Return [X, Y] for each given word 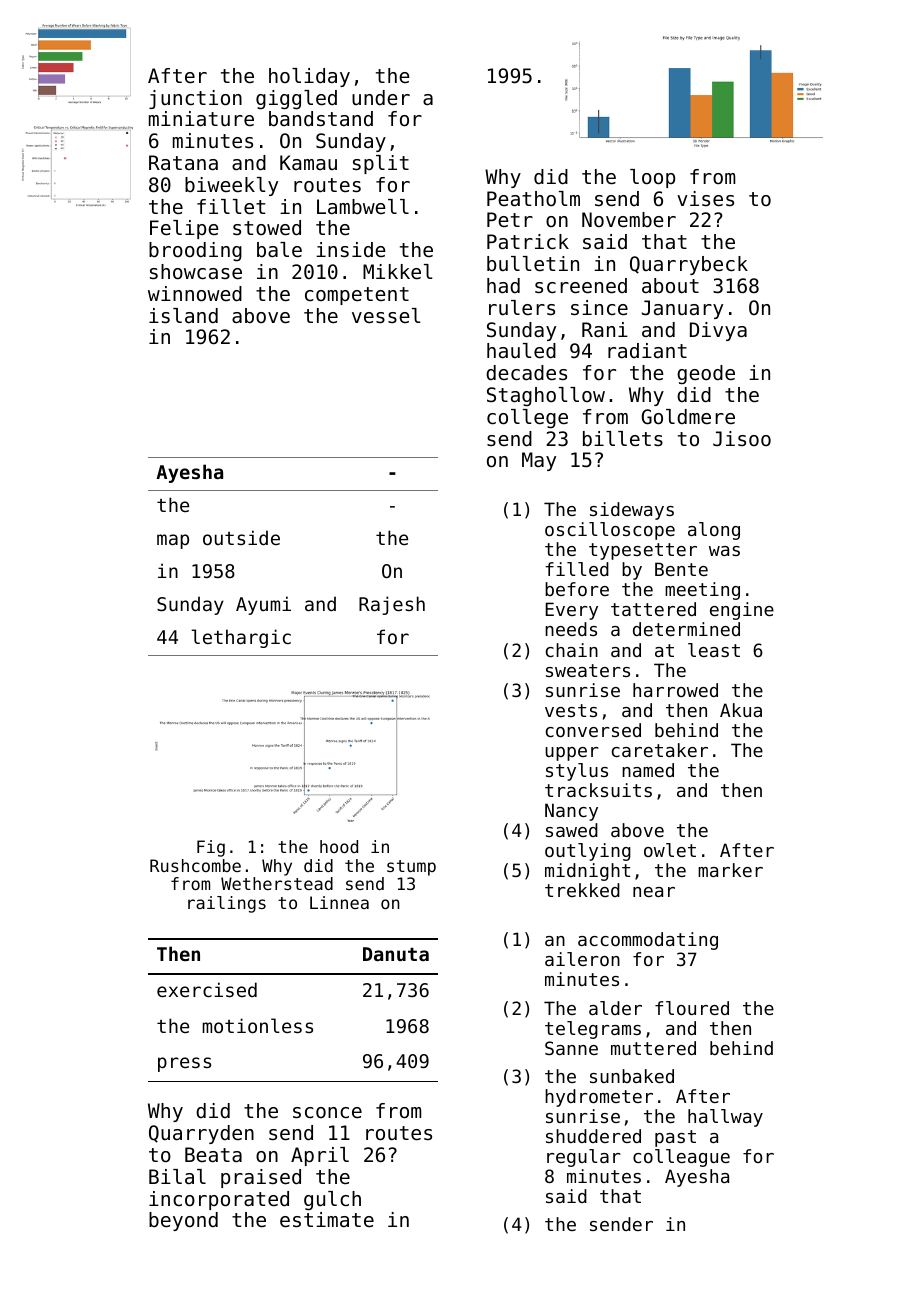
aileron [582, 959]
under [381, 97]
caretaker [660, 750]
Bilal [177, 1176]
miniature [201, 119]
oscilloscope [610, 531]
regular [584, 1158]
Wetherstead [277, 883]
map [173, 541]
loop [652, 178]
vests [571, 710]
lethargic [241, 638]
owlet [670, 850]
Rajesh [392, 605]
